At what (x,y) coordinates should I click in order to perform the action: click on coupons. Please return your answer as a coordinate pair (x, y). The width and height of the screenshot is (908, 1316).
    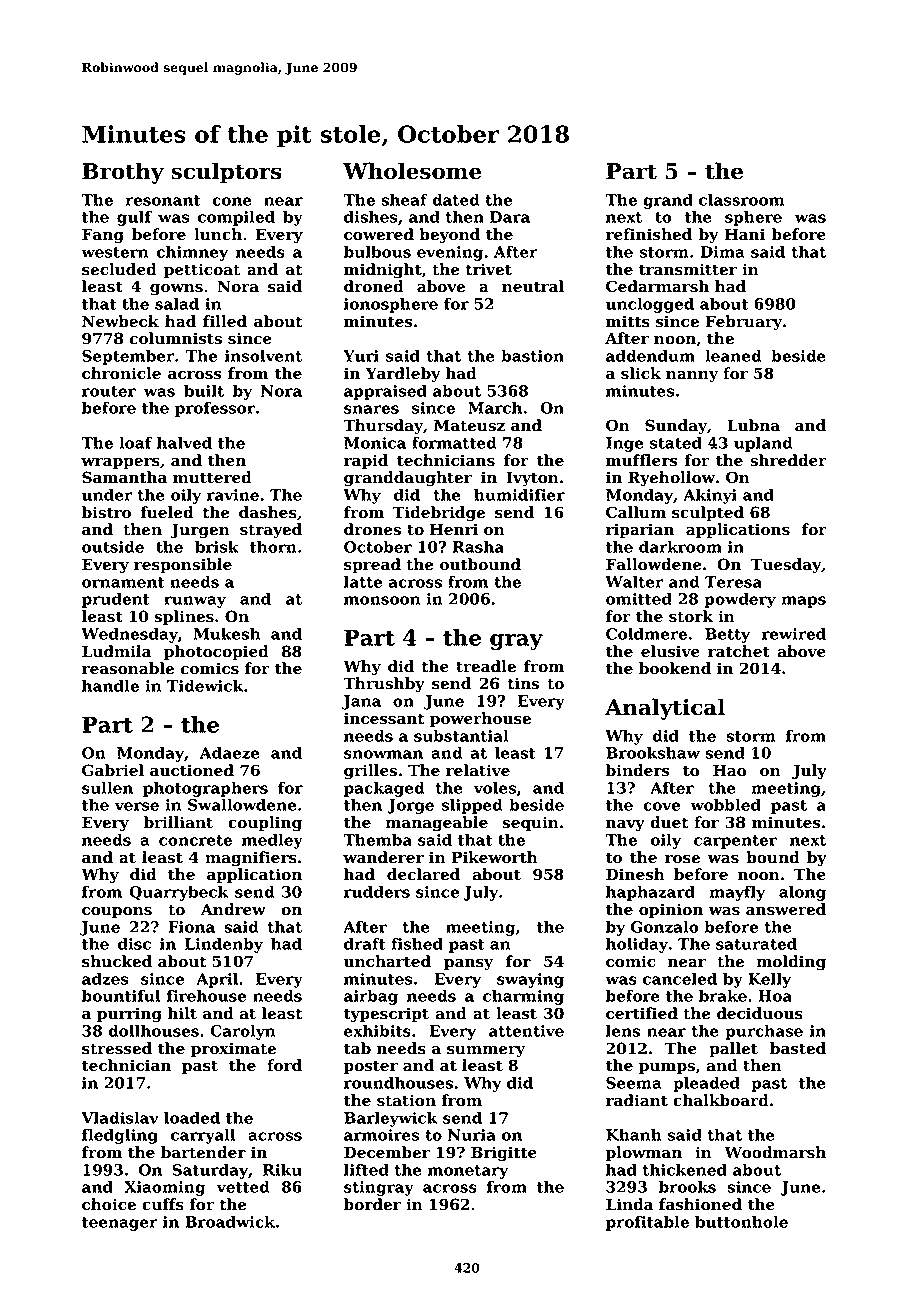
    Looking at the image, I should click on (117, 912).
